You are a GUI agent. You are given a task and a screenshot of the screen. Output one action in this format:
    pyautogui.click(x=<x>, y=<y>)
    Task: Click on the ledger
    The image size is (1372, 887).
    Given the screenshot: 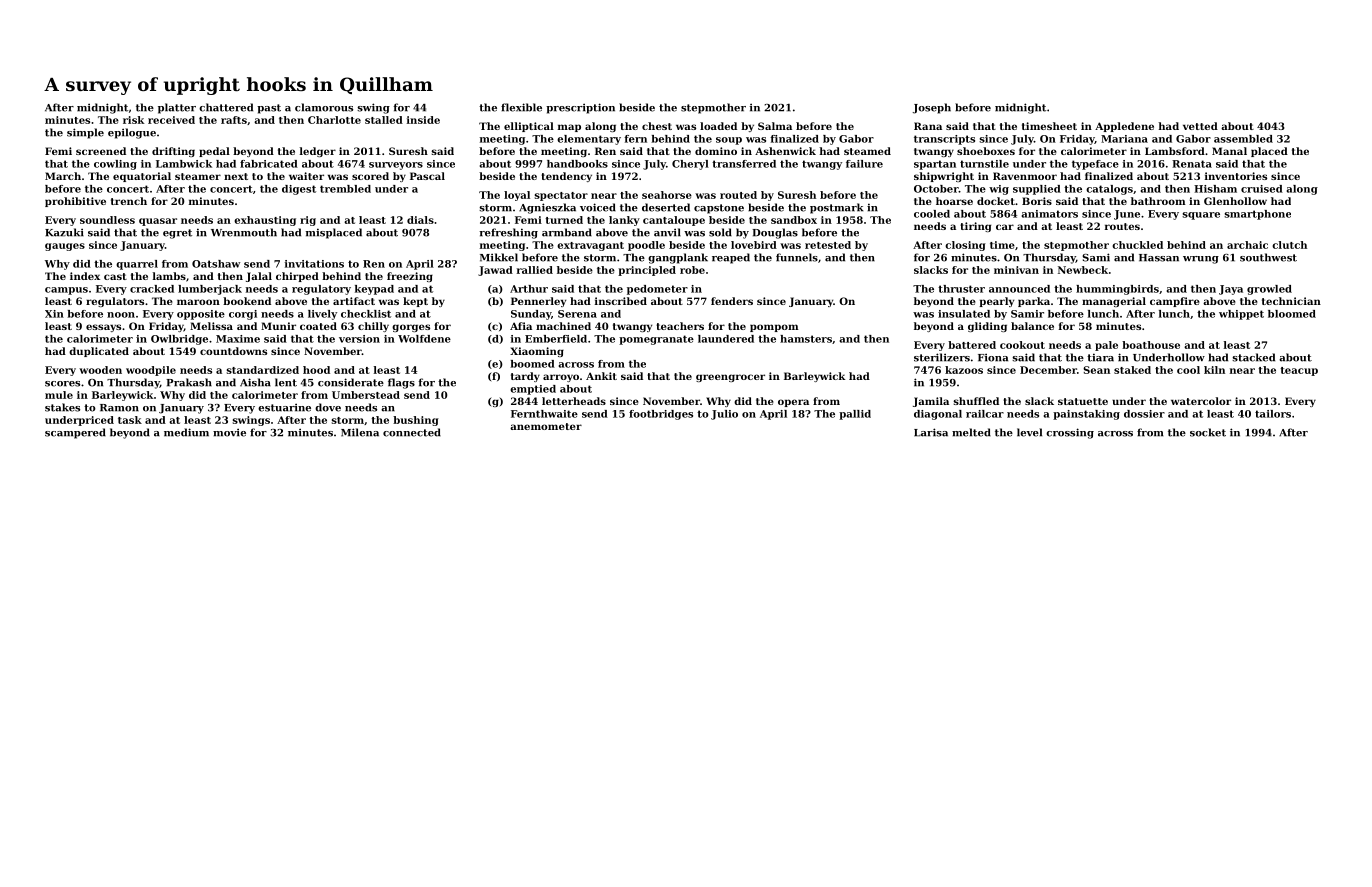 What is the action you would take?
    pyautogui.click(x=318, y=152)
